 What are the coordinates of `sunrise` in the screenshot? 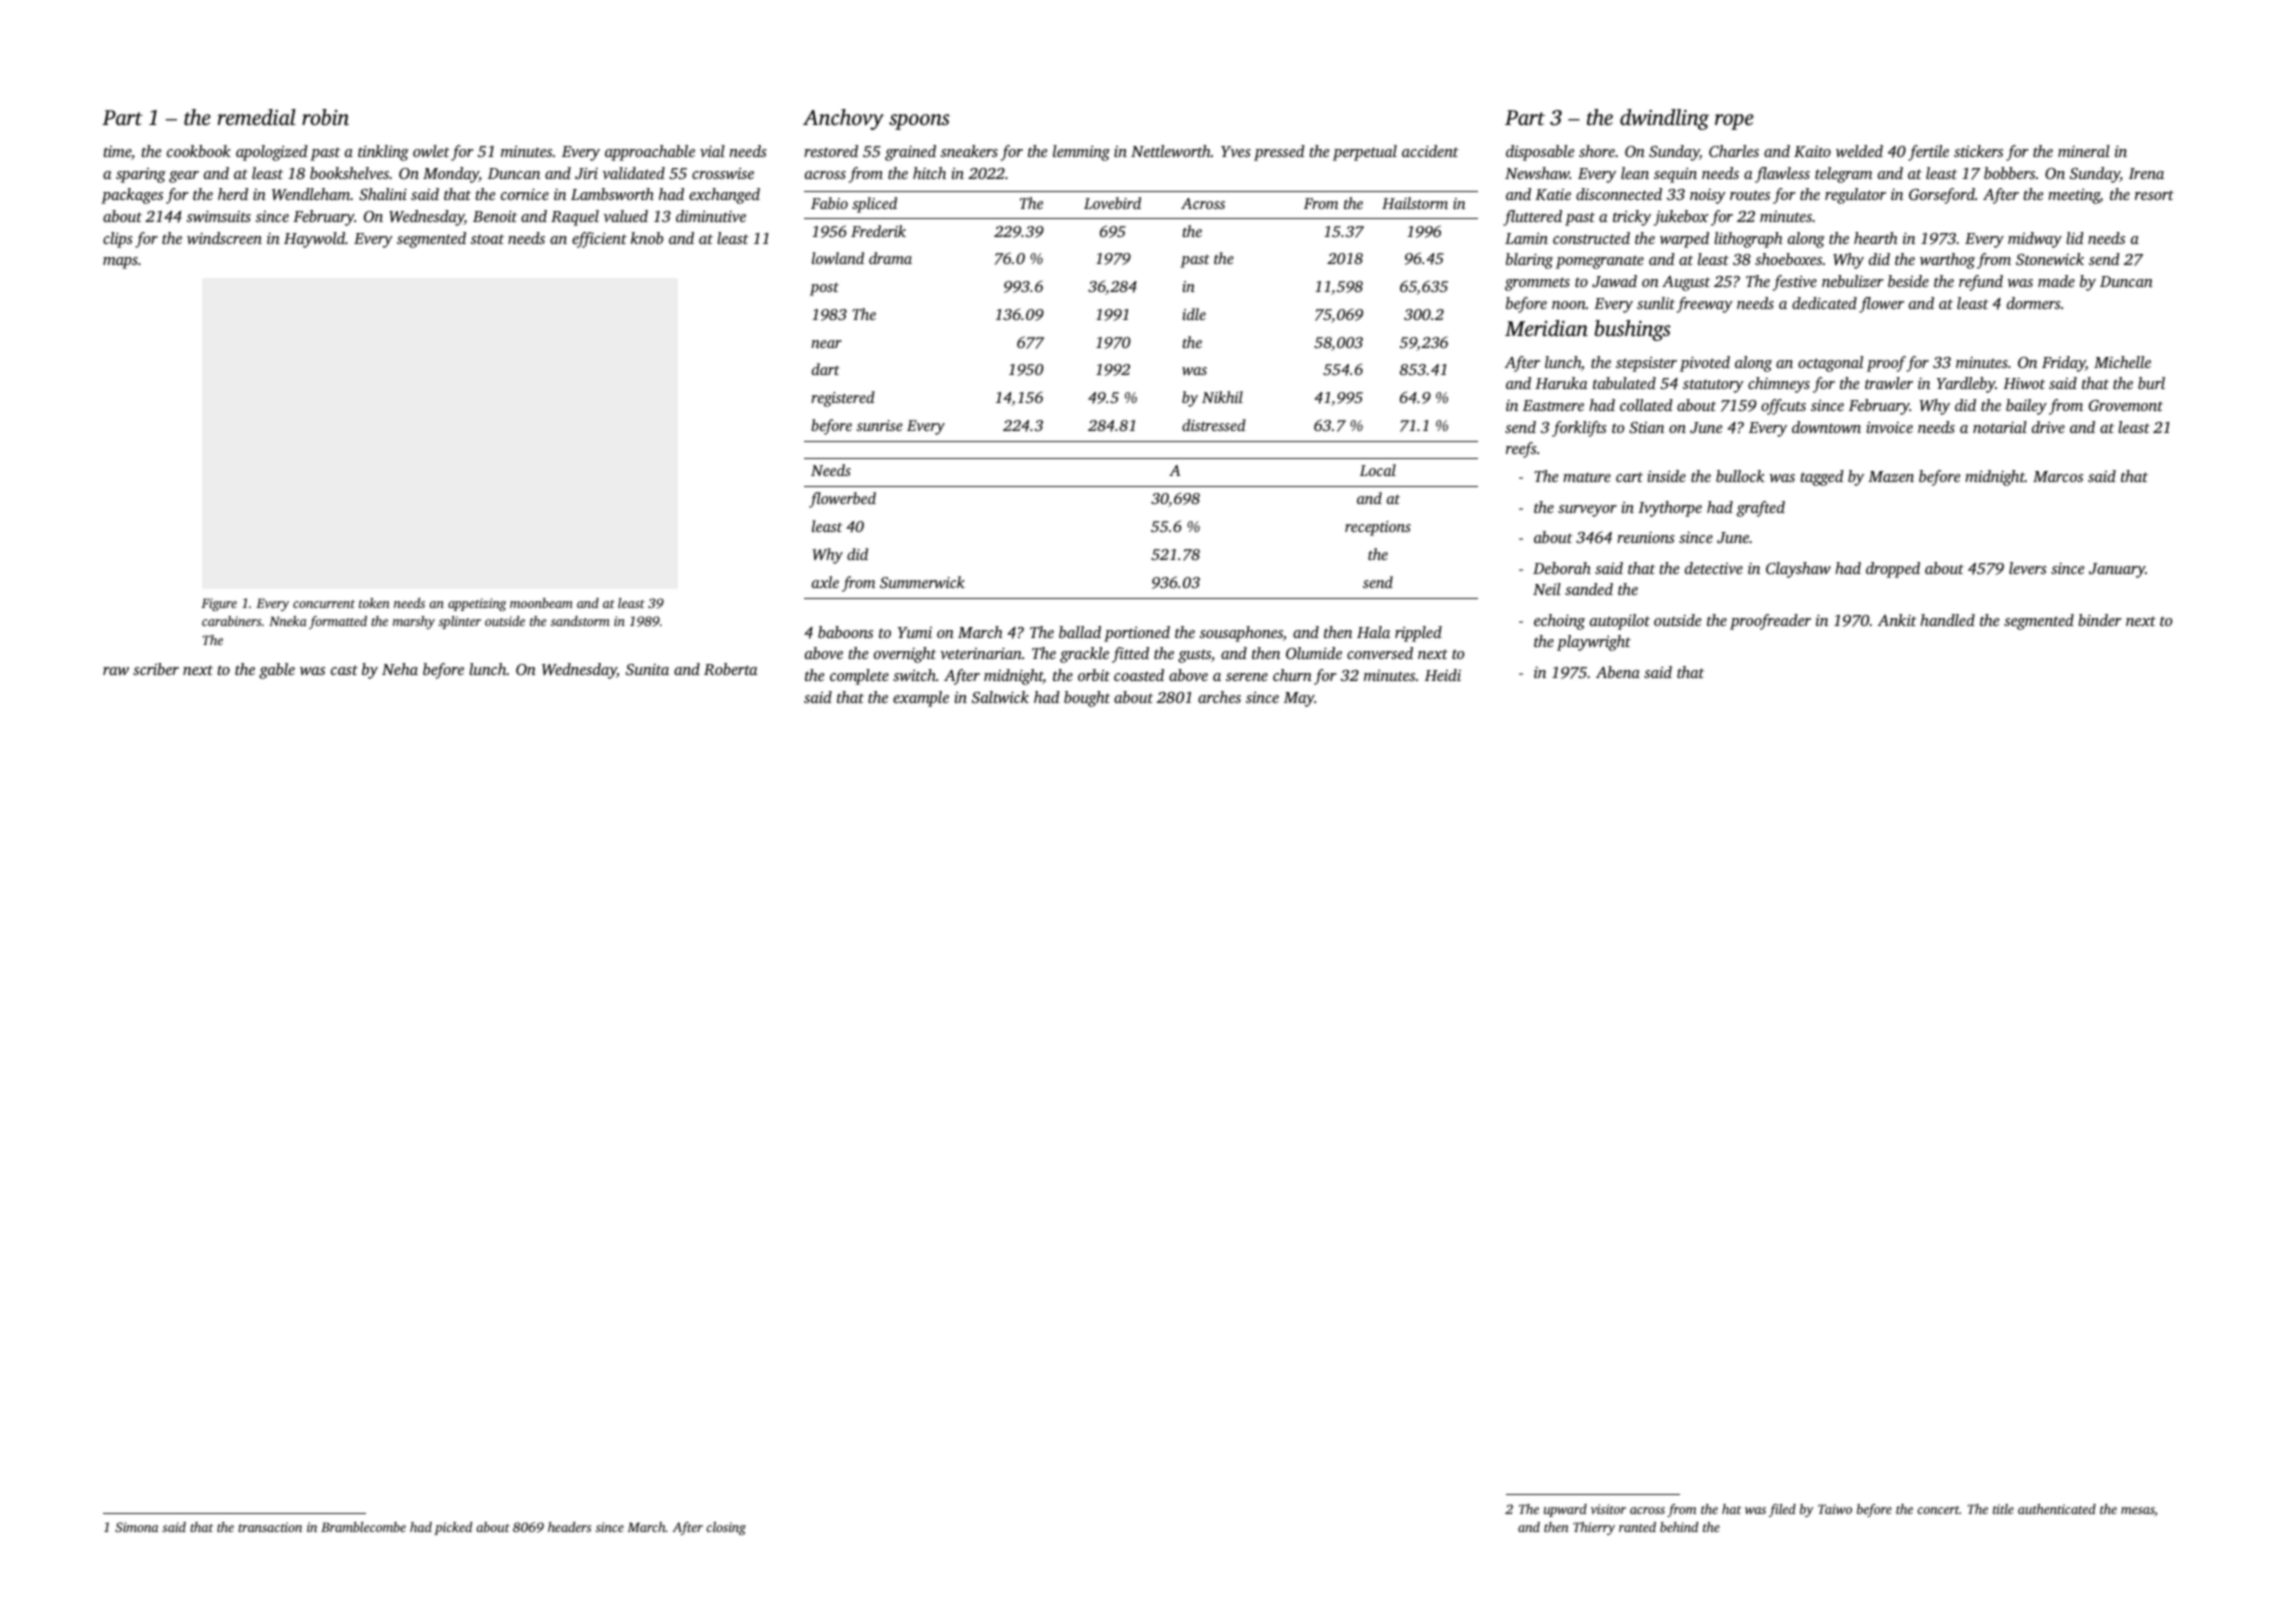 It's located at (879, 425).
